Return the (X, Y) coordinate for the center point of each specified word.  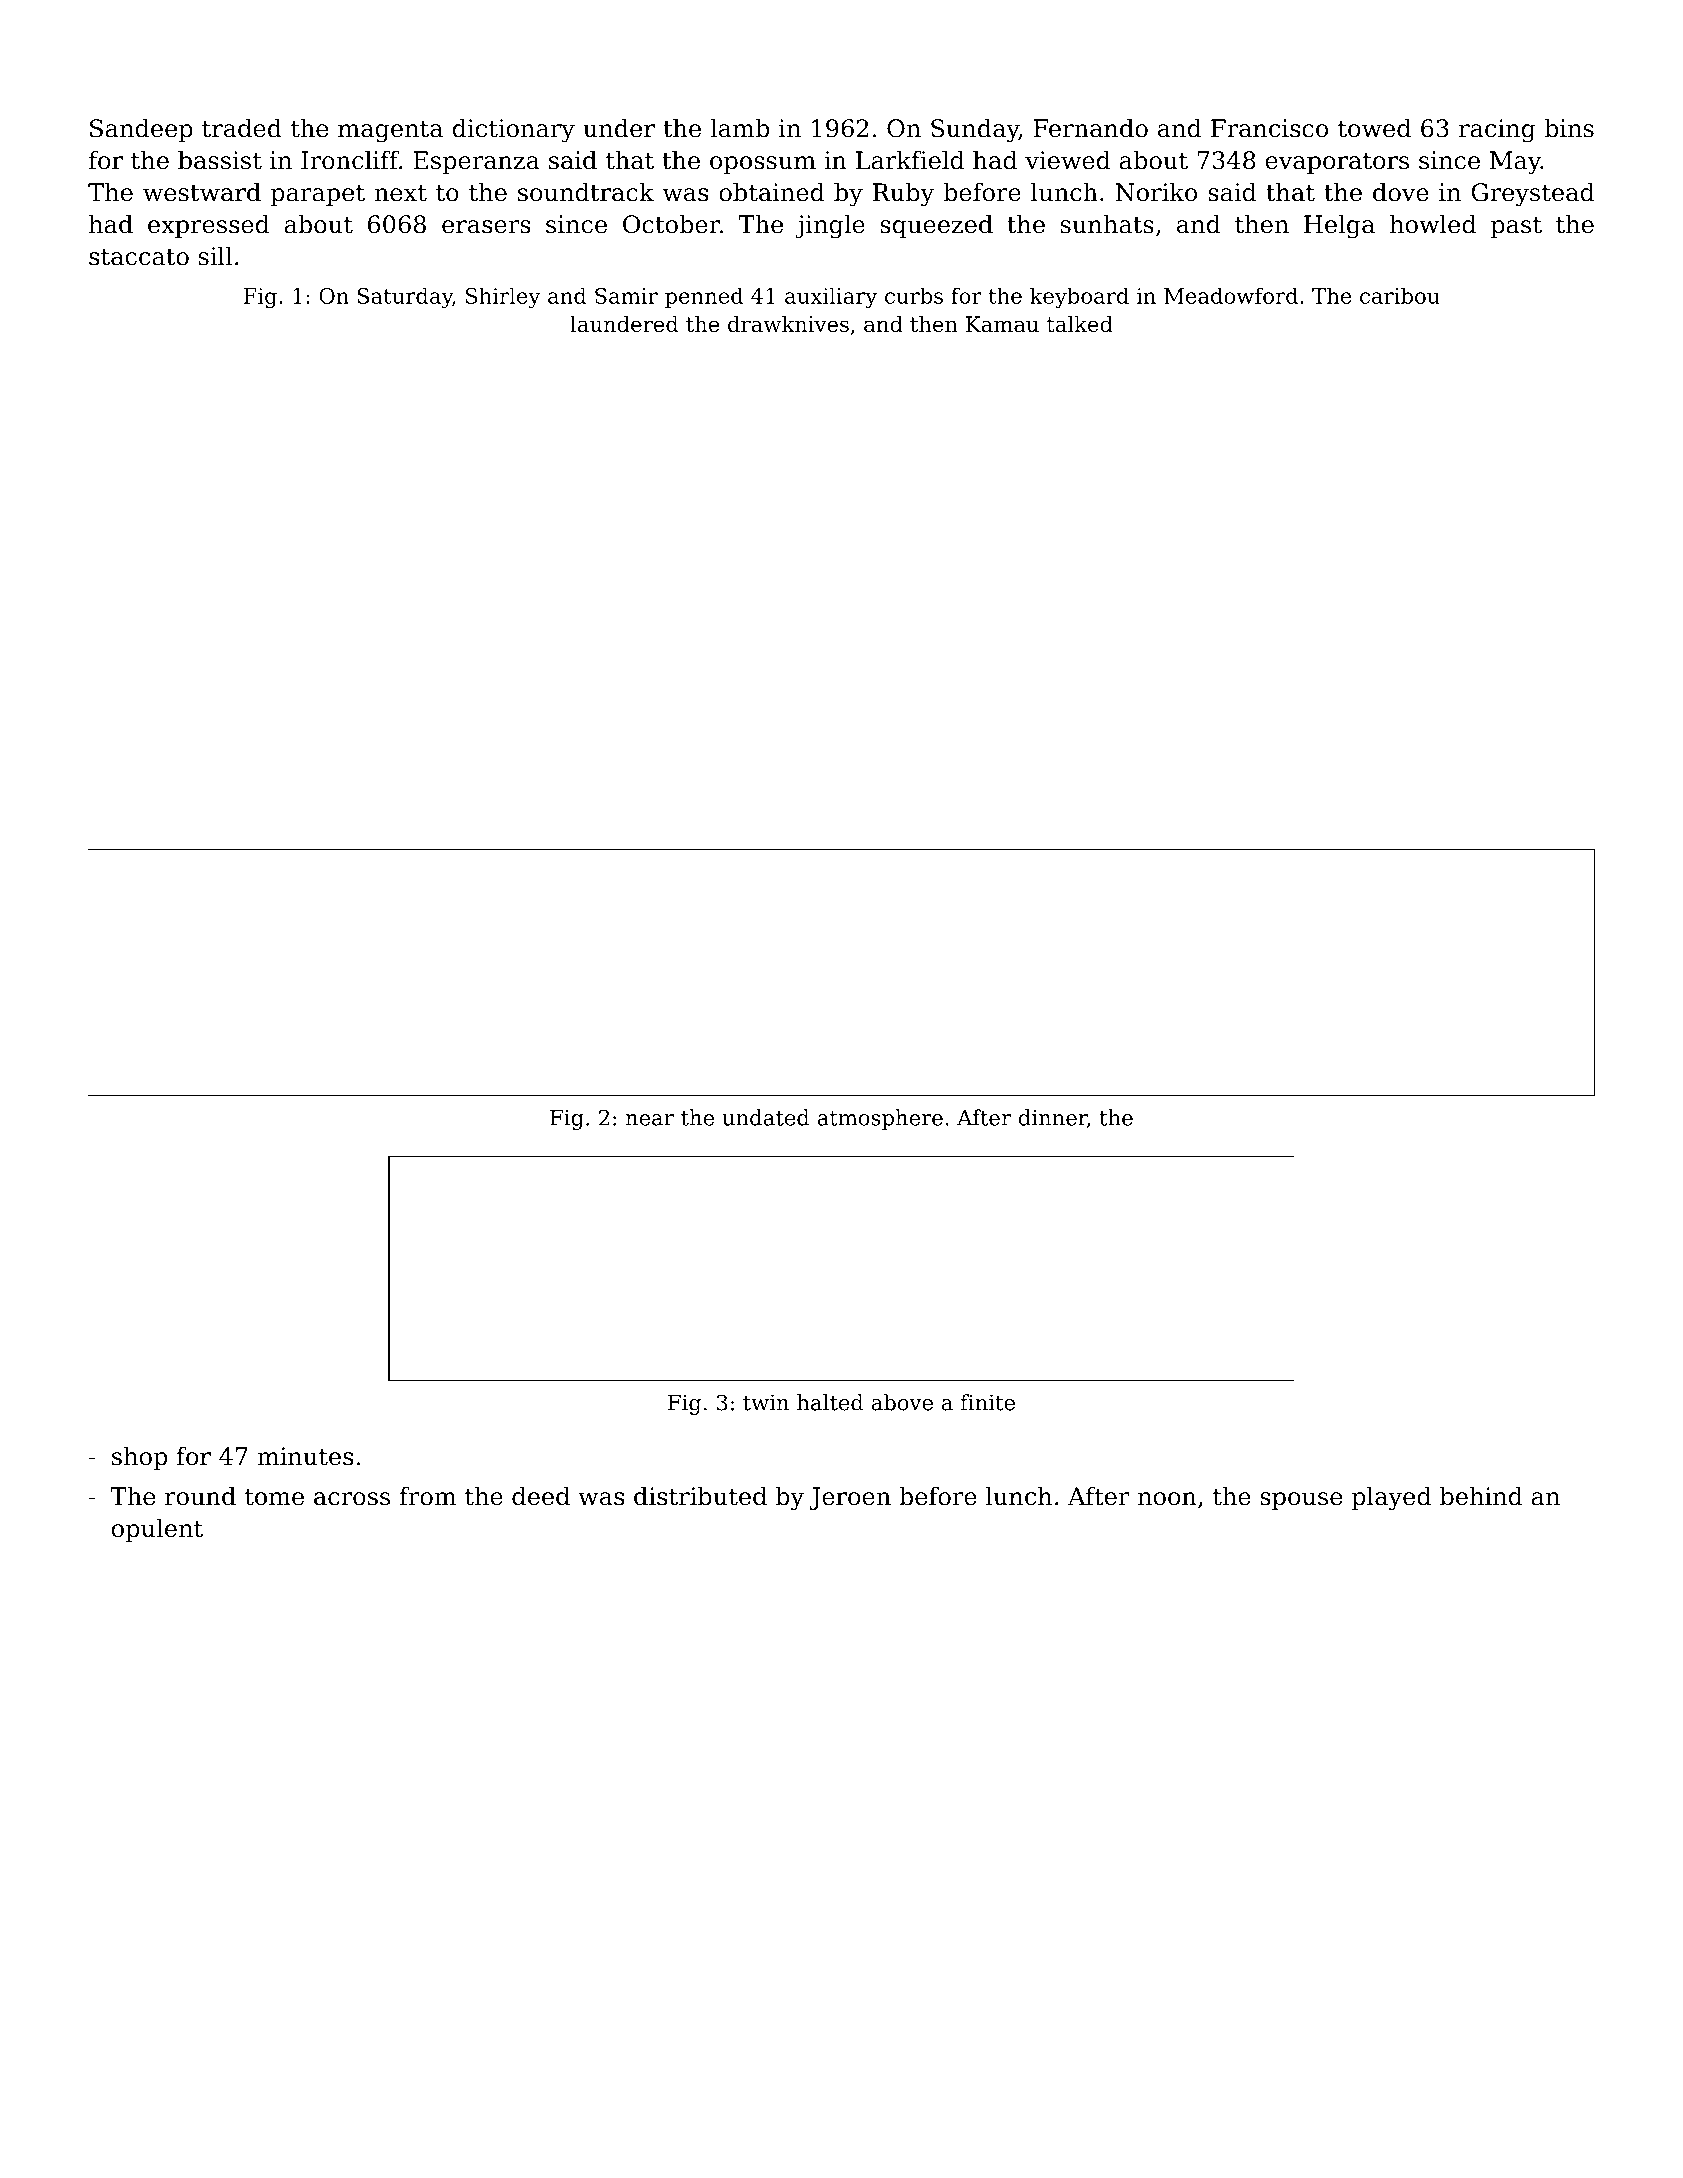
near (650, 1120)
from (428, 1496)
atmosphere (880, 1119)
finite (988, 1402)
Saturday (405, 298)
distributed (700, 1496)
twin (766, 1402)
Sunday (975, 130)
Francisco (1269, 128)
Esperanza (476, 162)
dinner (1053, 1117)
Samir (626, 296)
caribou (1400, 295)
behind (1481, 1496)
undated (765, 1117)
